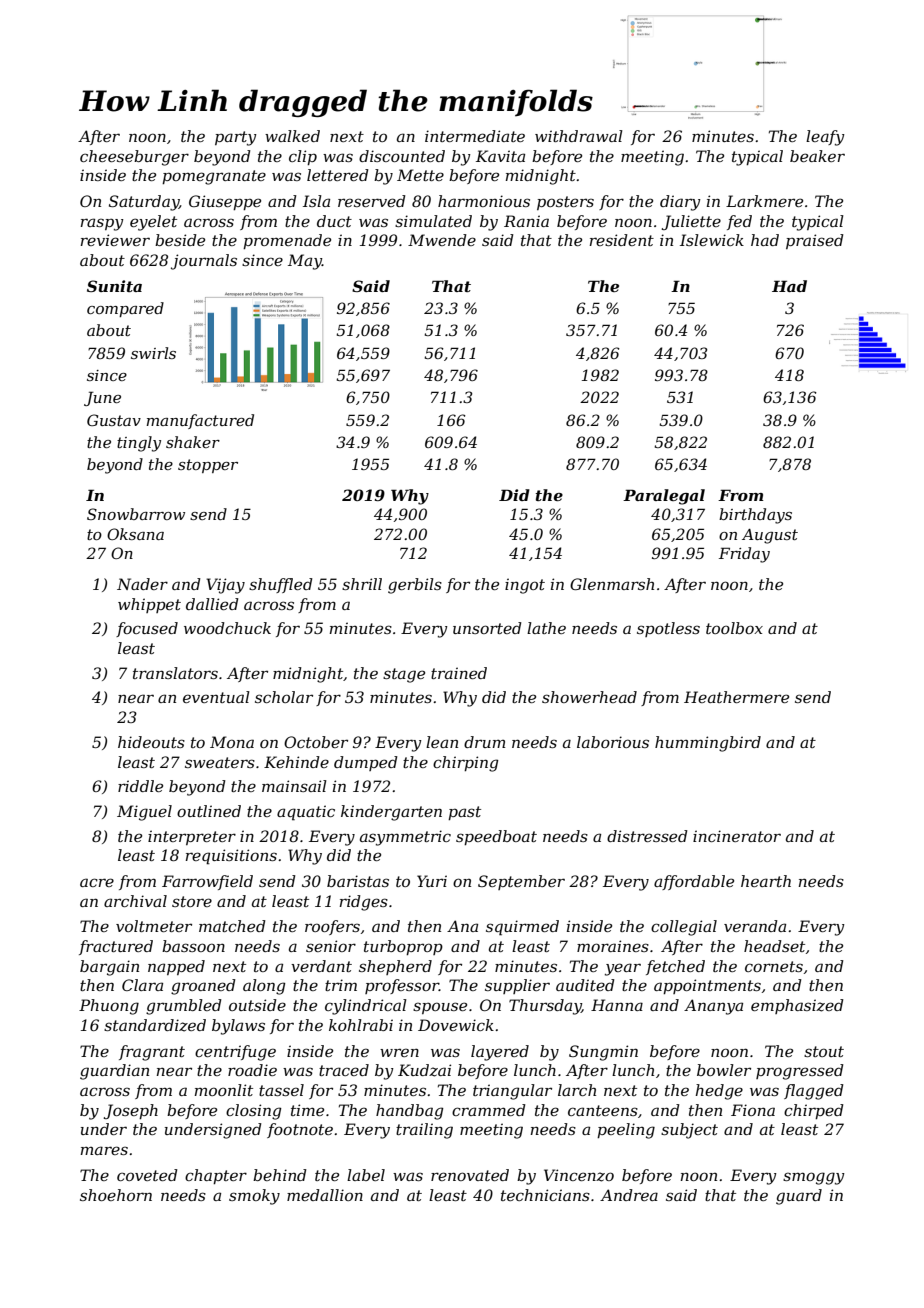  What do you see at coordinates (225, 202) in the page?
I see `Giuseppe` at bounding box center [225, 202].
